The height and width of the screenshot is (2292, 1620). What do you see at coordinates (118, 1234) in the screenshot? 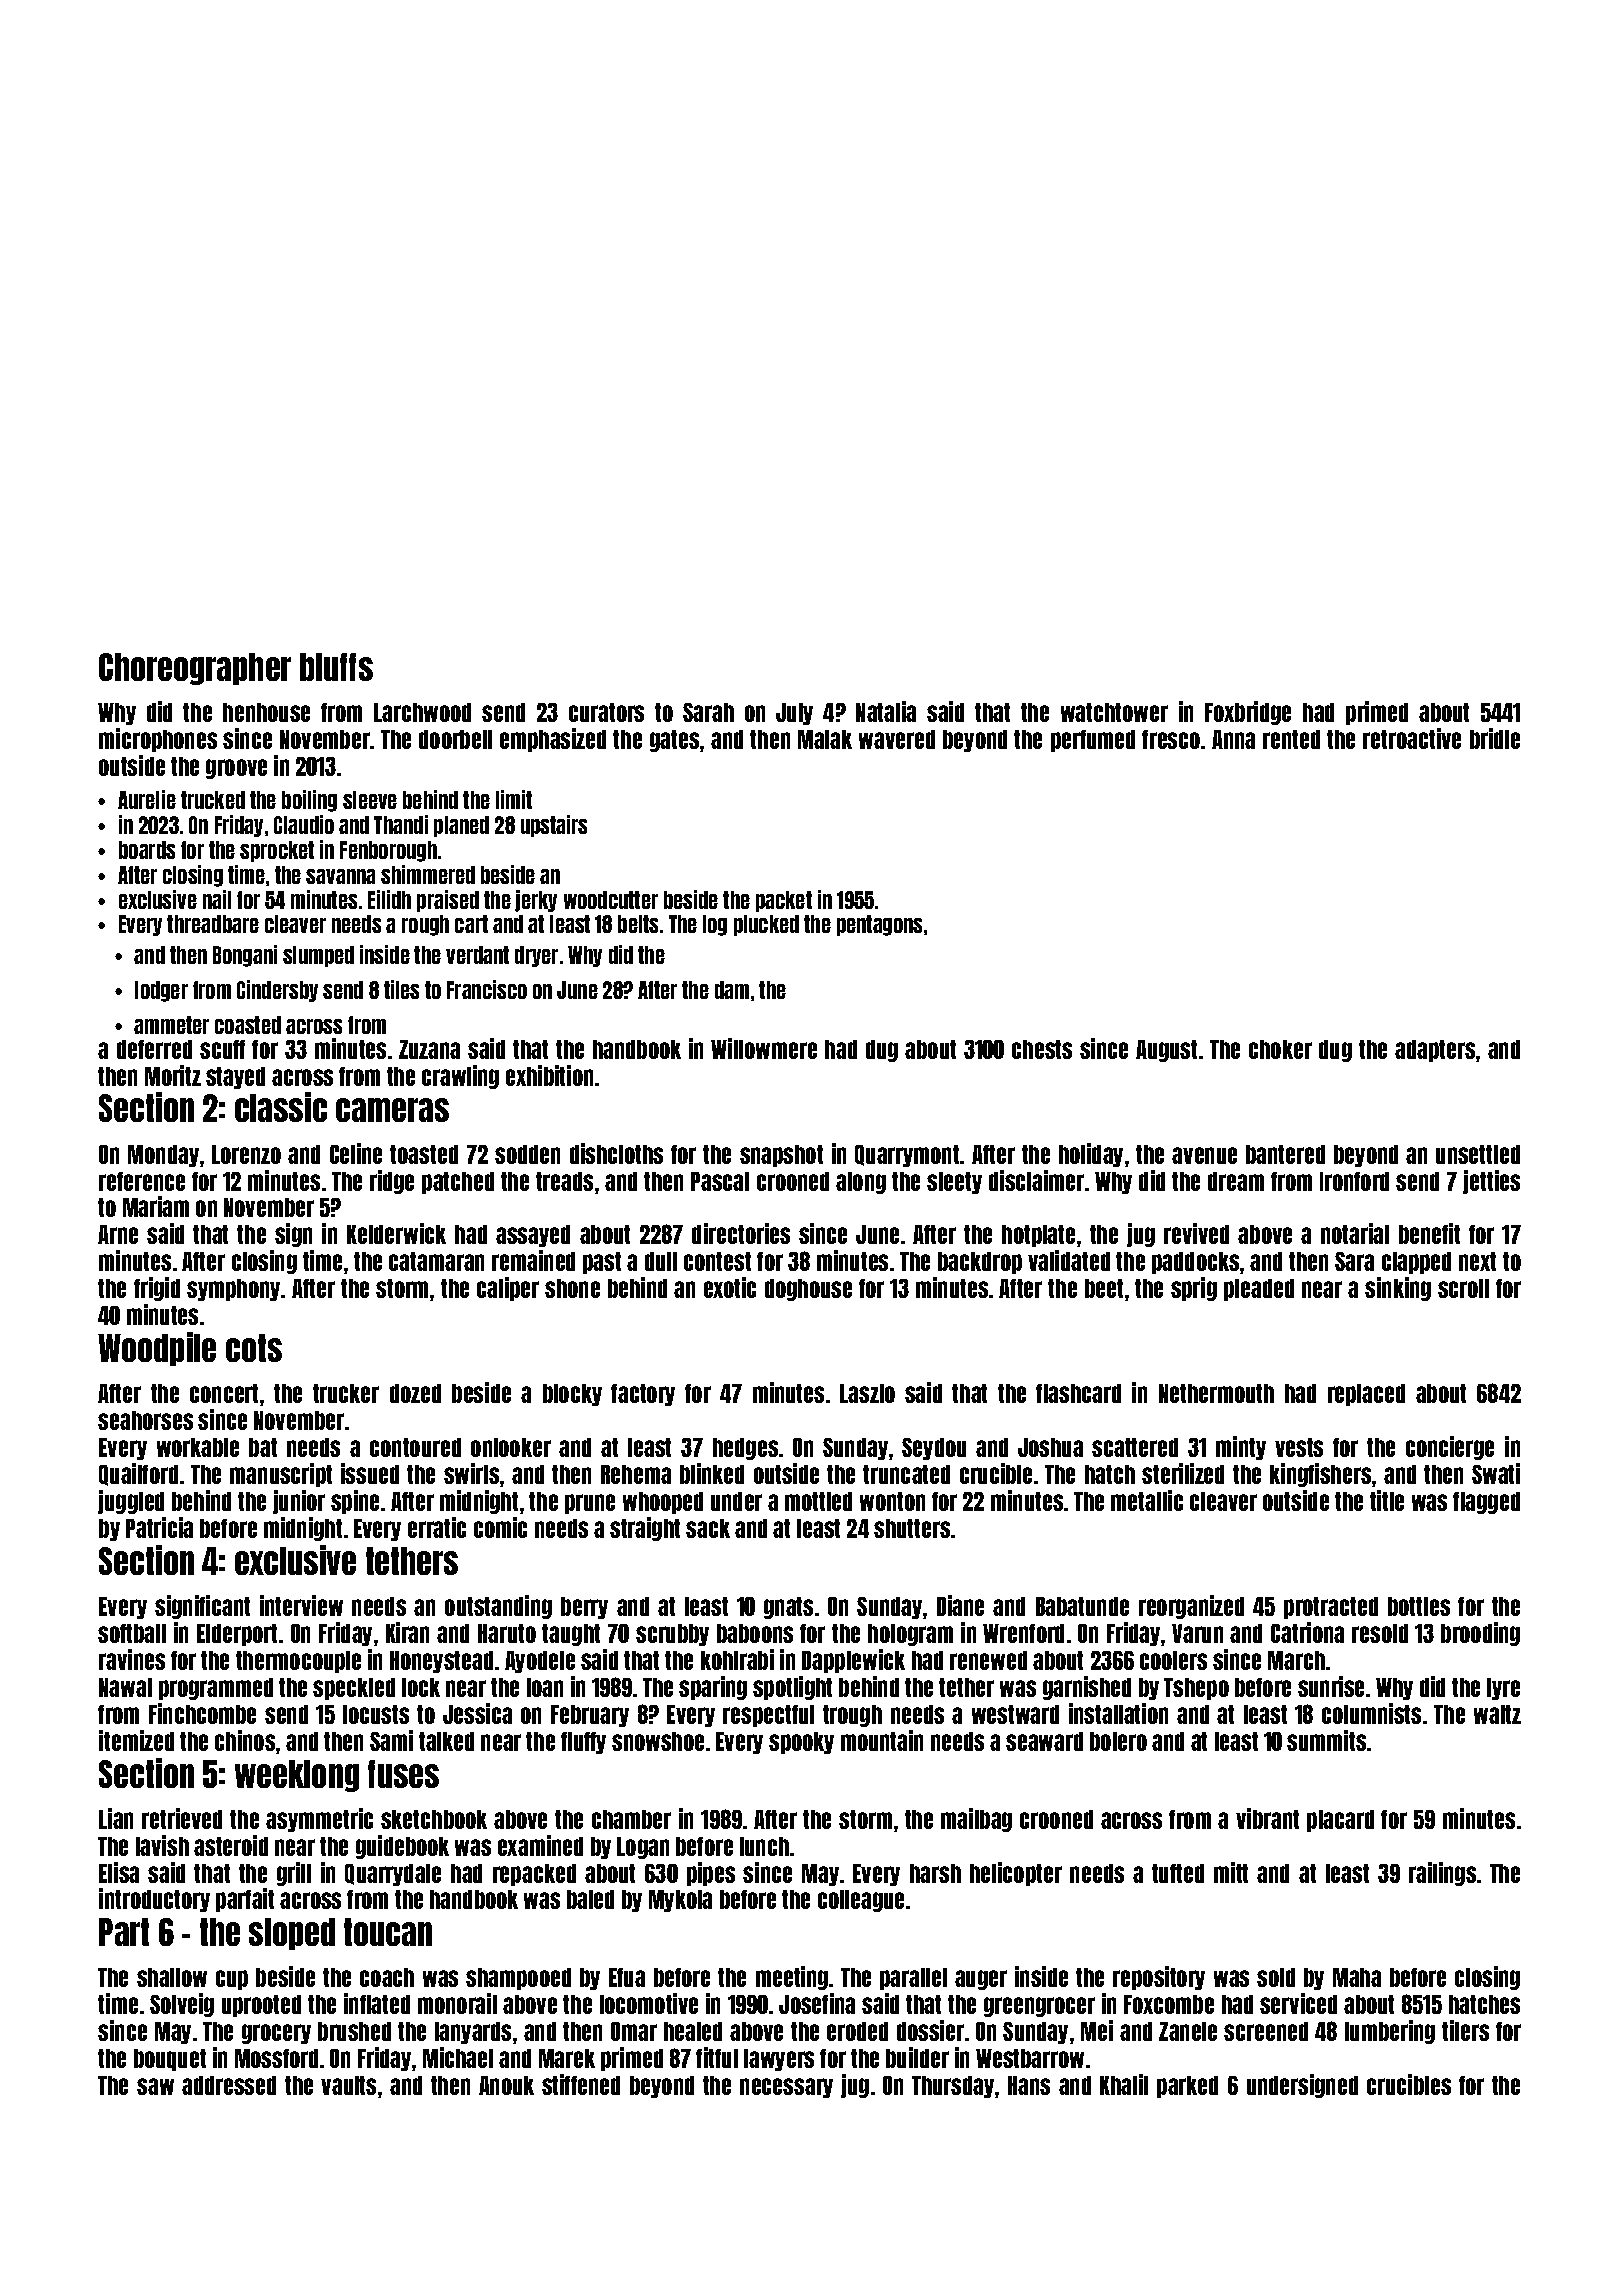
I see `Arne` at bounding box center [118, 1234].
